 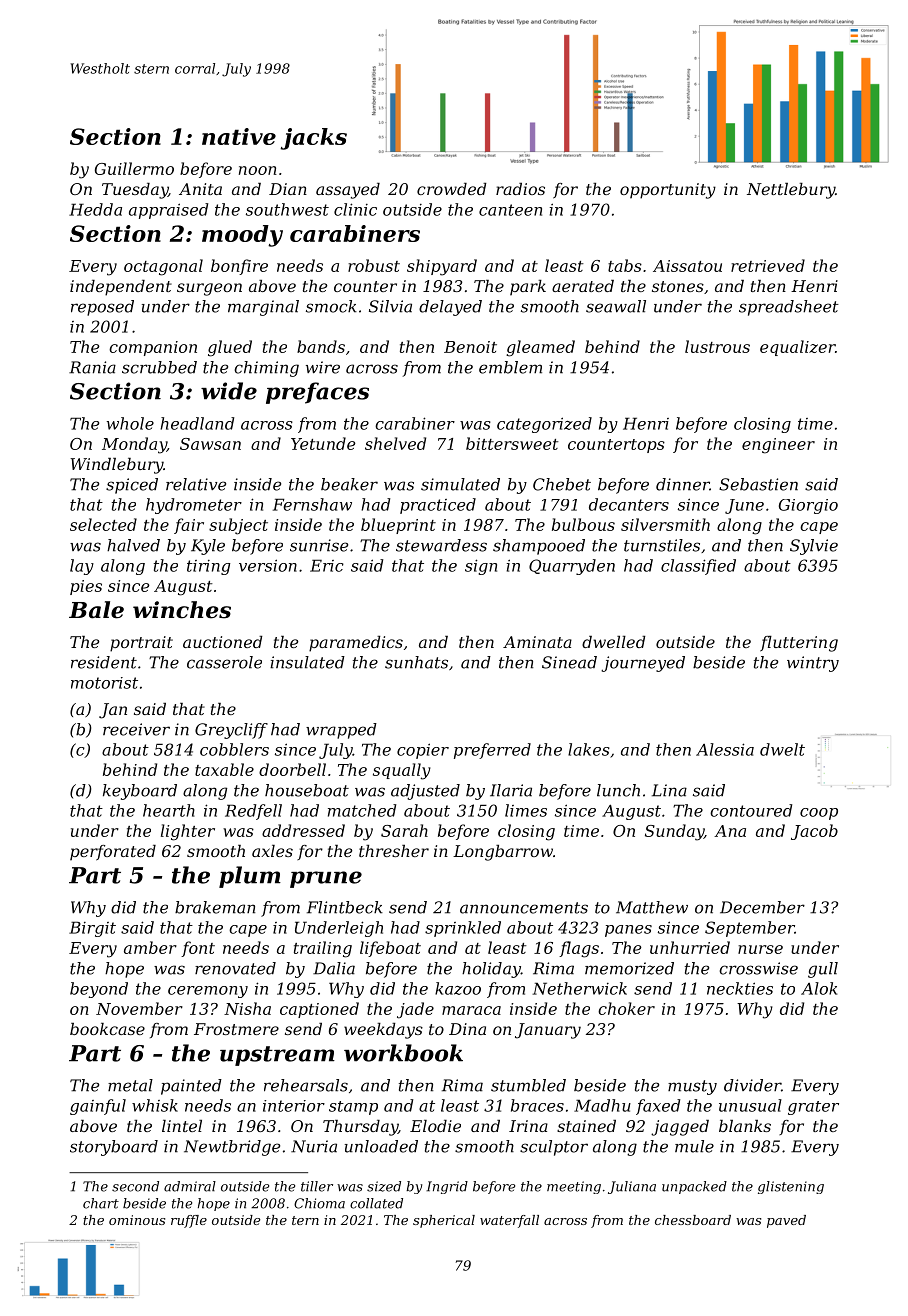 I want to click on waterfall, so click(x=509, y=1221).
